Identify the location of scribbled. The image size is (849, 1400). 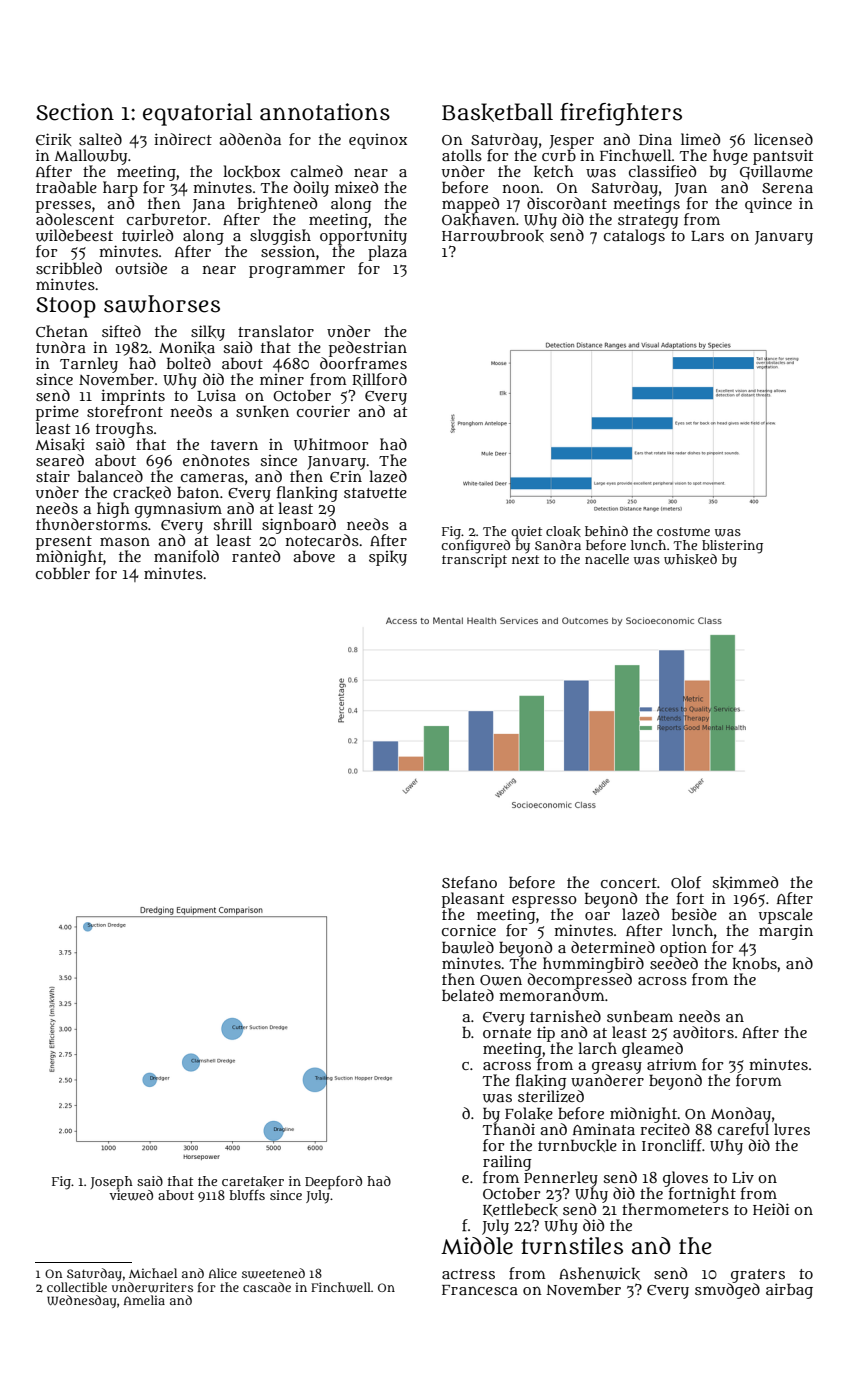
(69, 268).
